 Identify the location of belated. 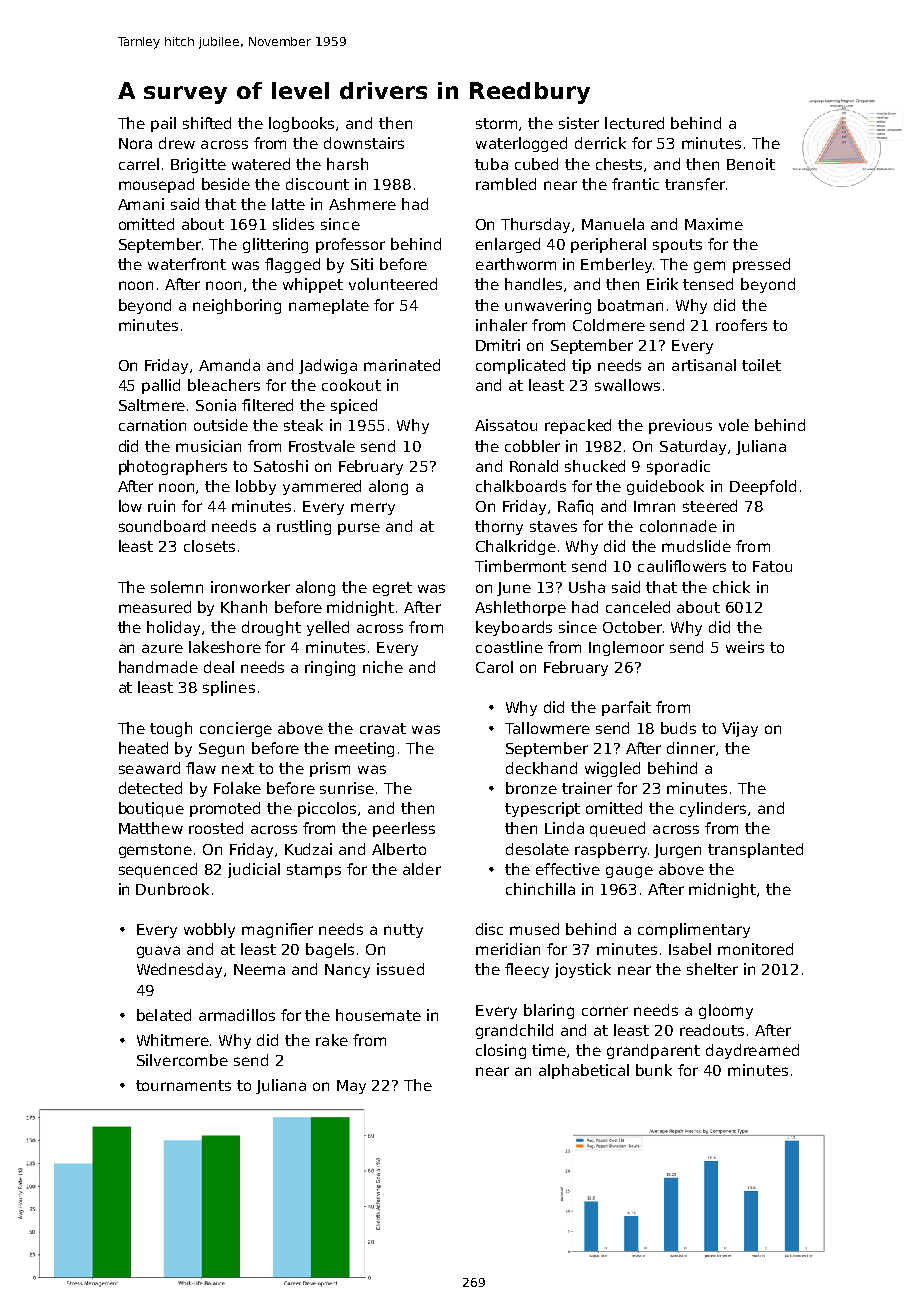
(164, 1015).
